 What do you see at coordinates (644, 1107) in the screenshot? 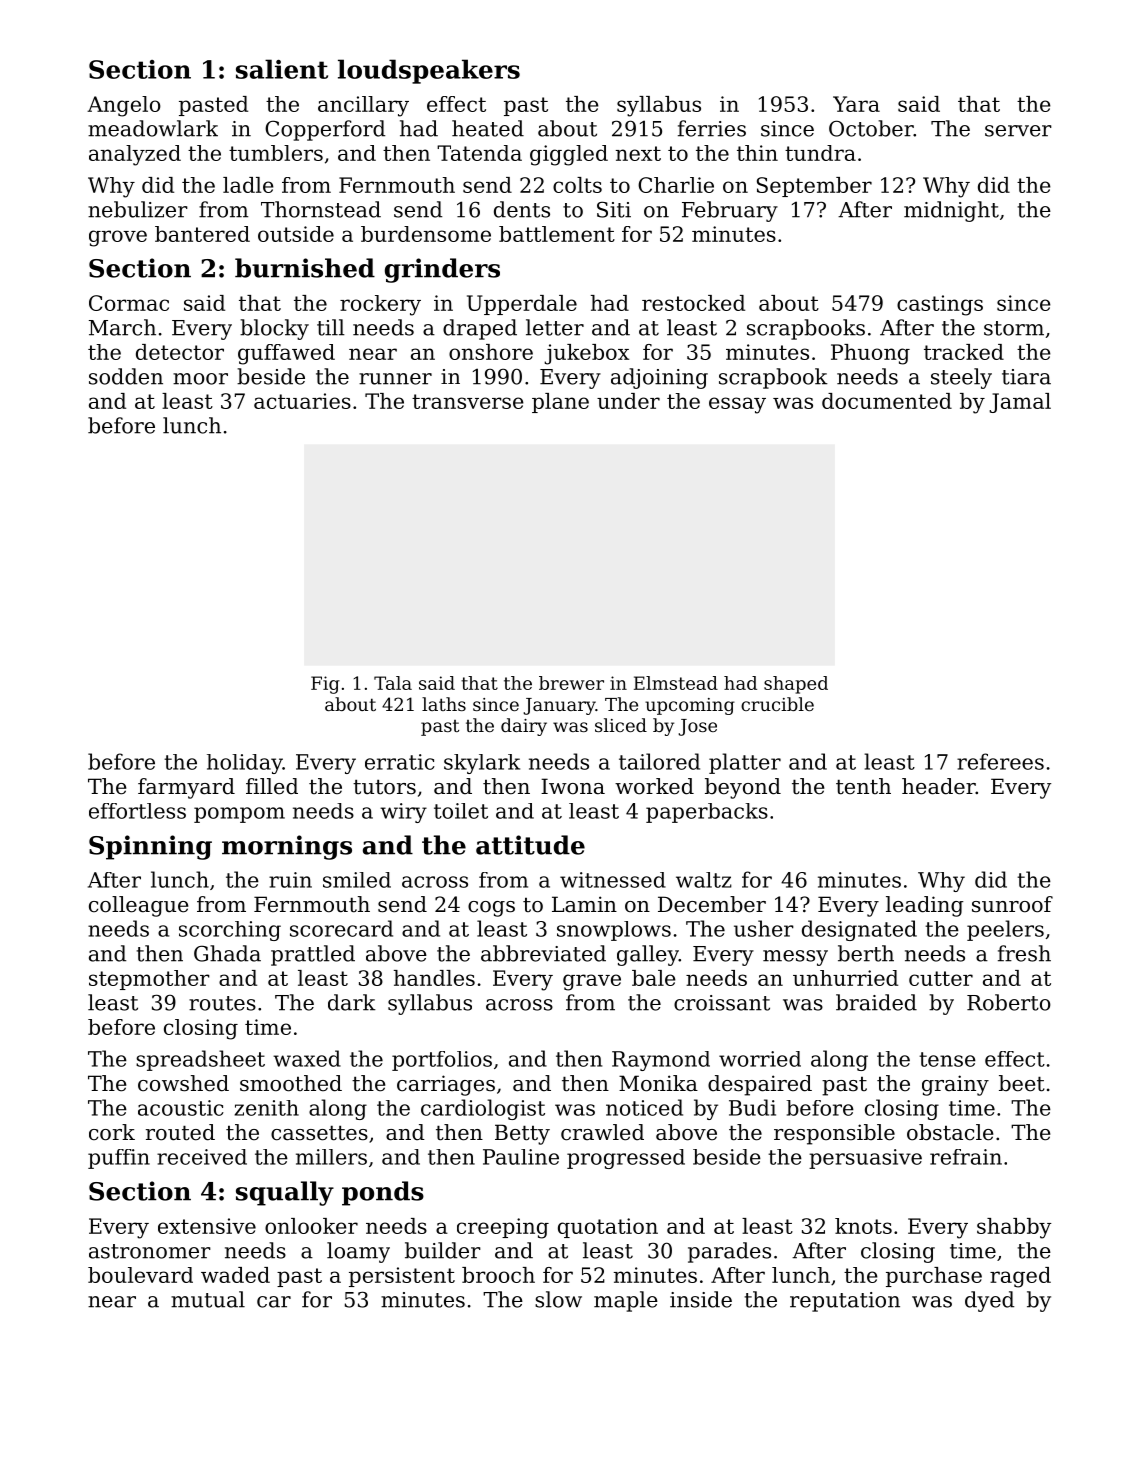
I see `noticed` at bounding box center [644, 1107].
